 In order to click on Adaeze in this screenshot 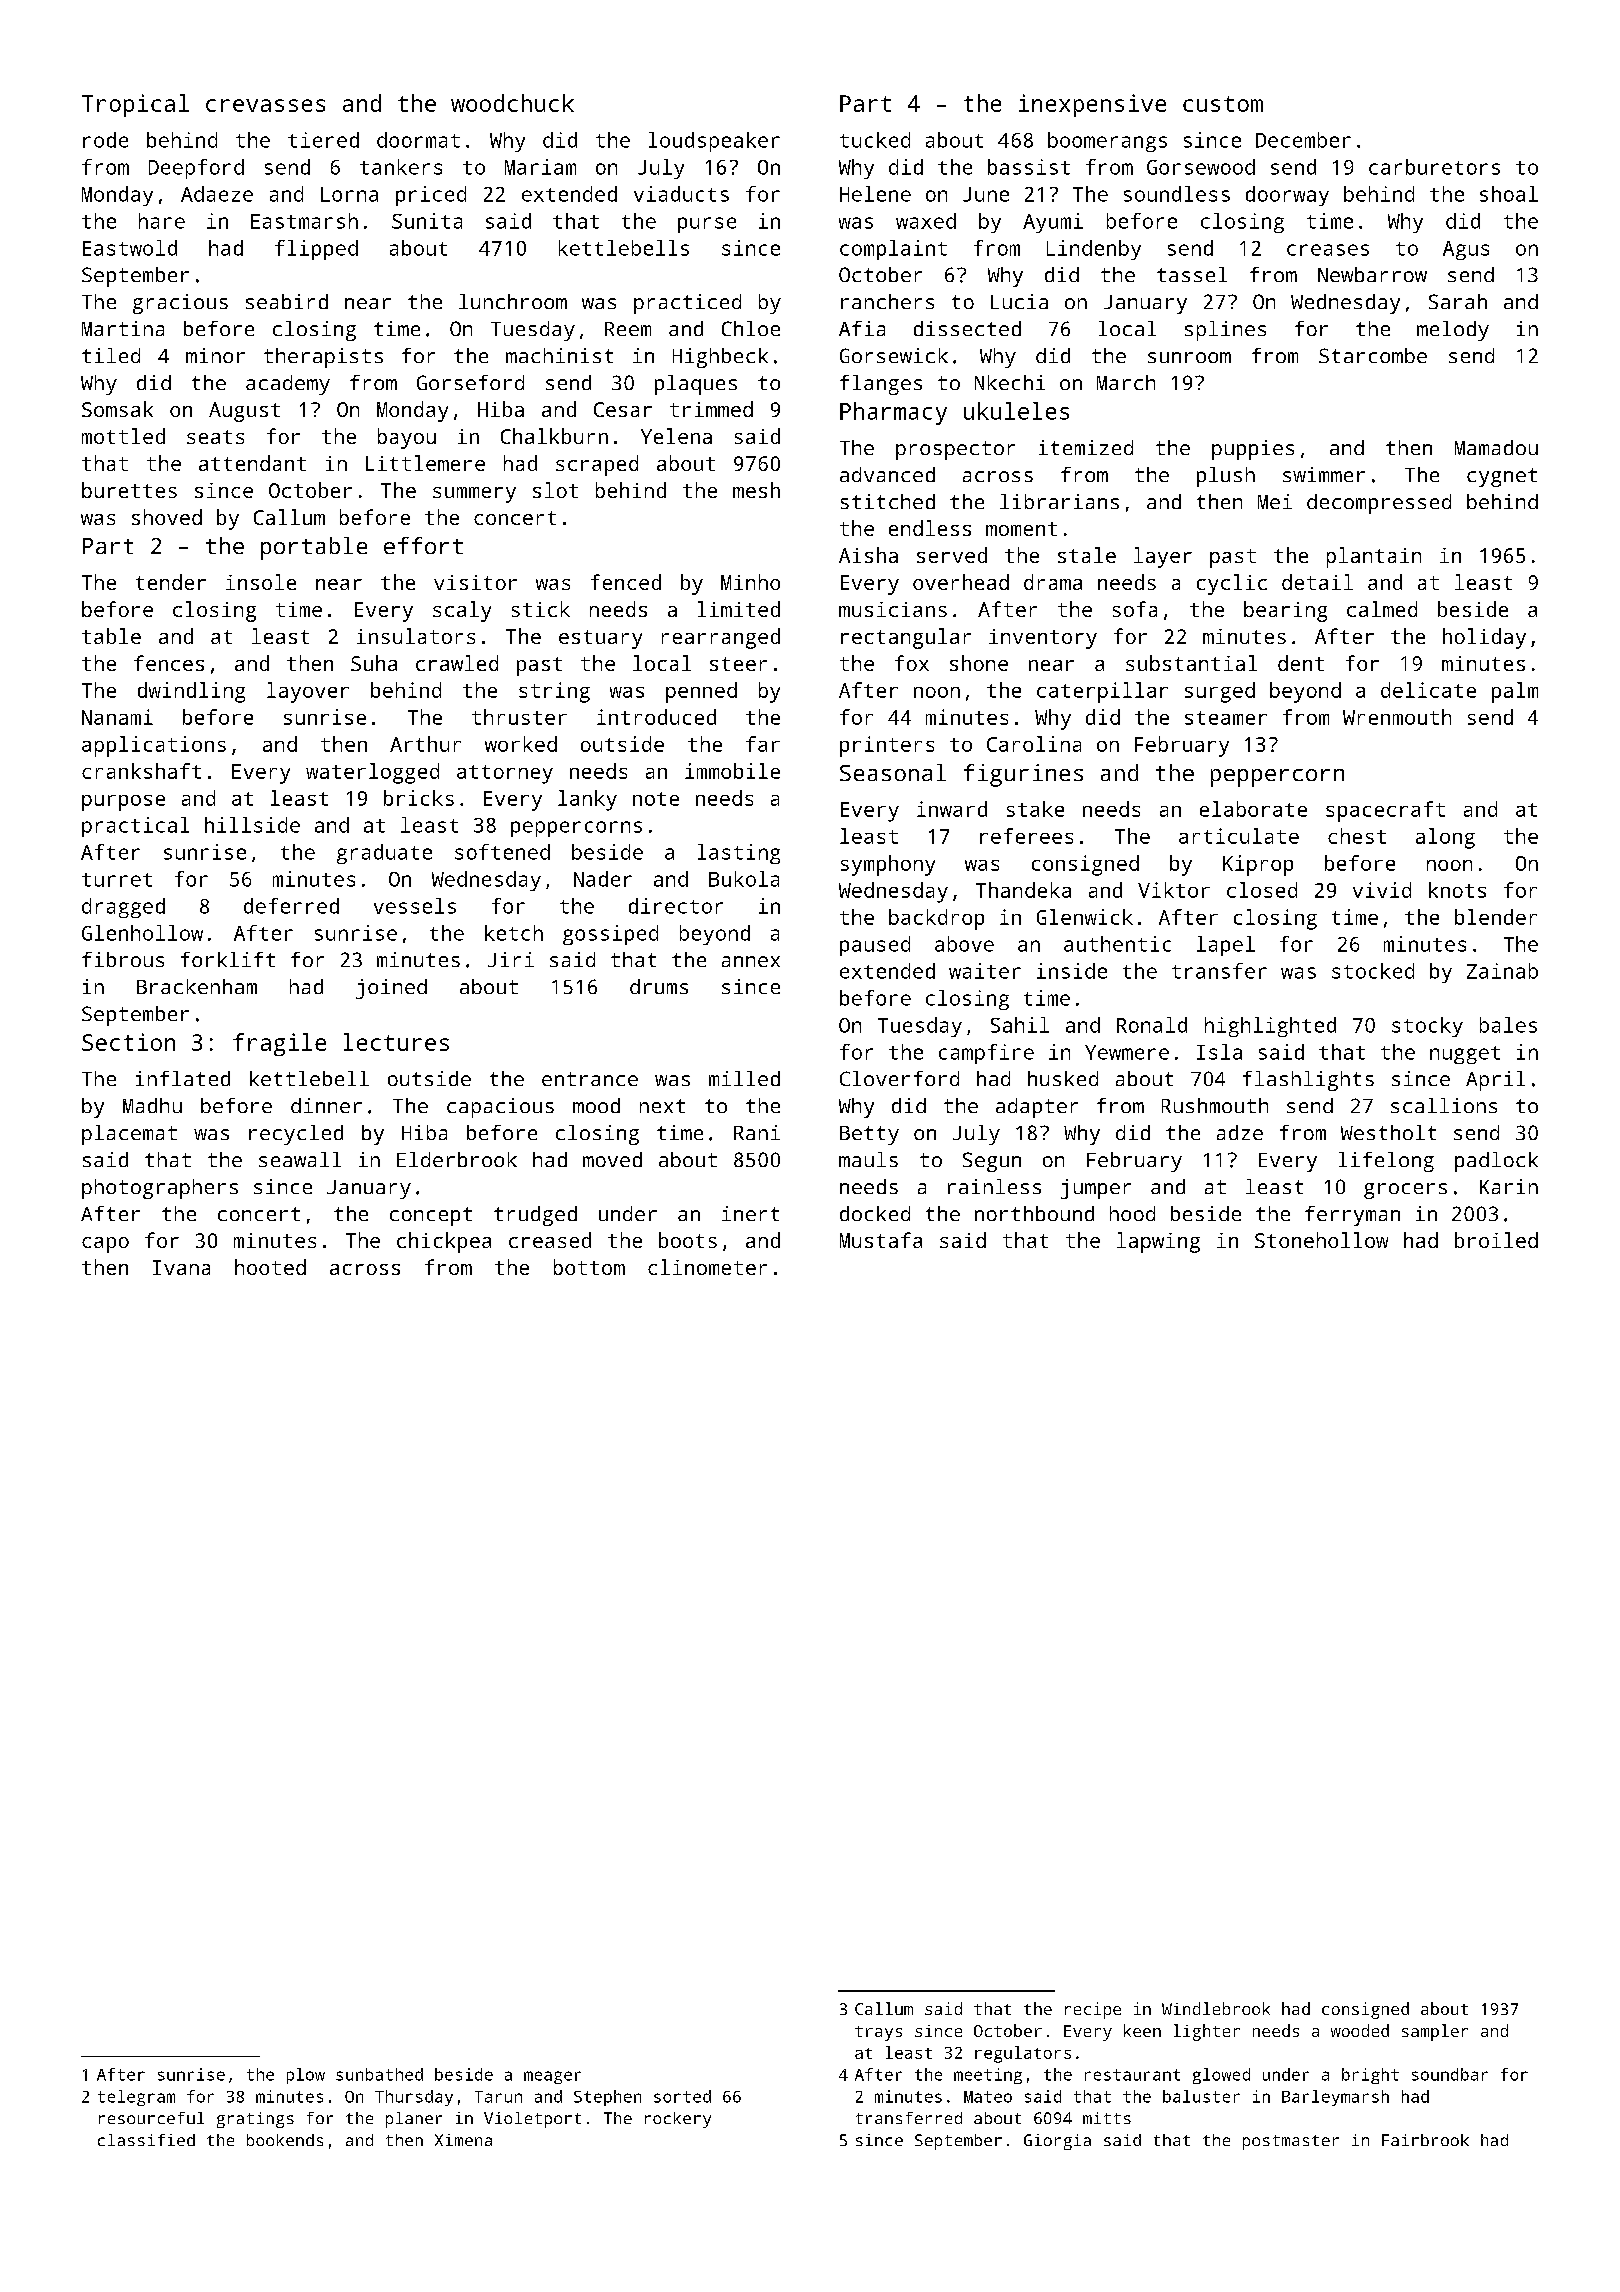, I will do `click(217, 194)`.
